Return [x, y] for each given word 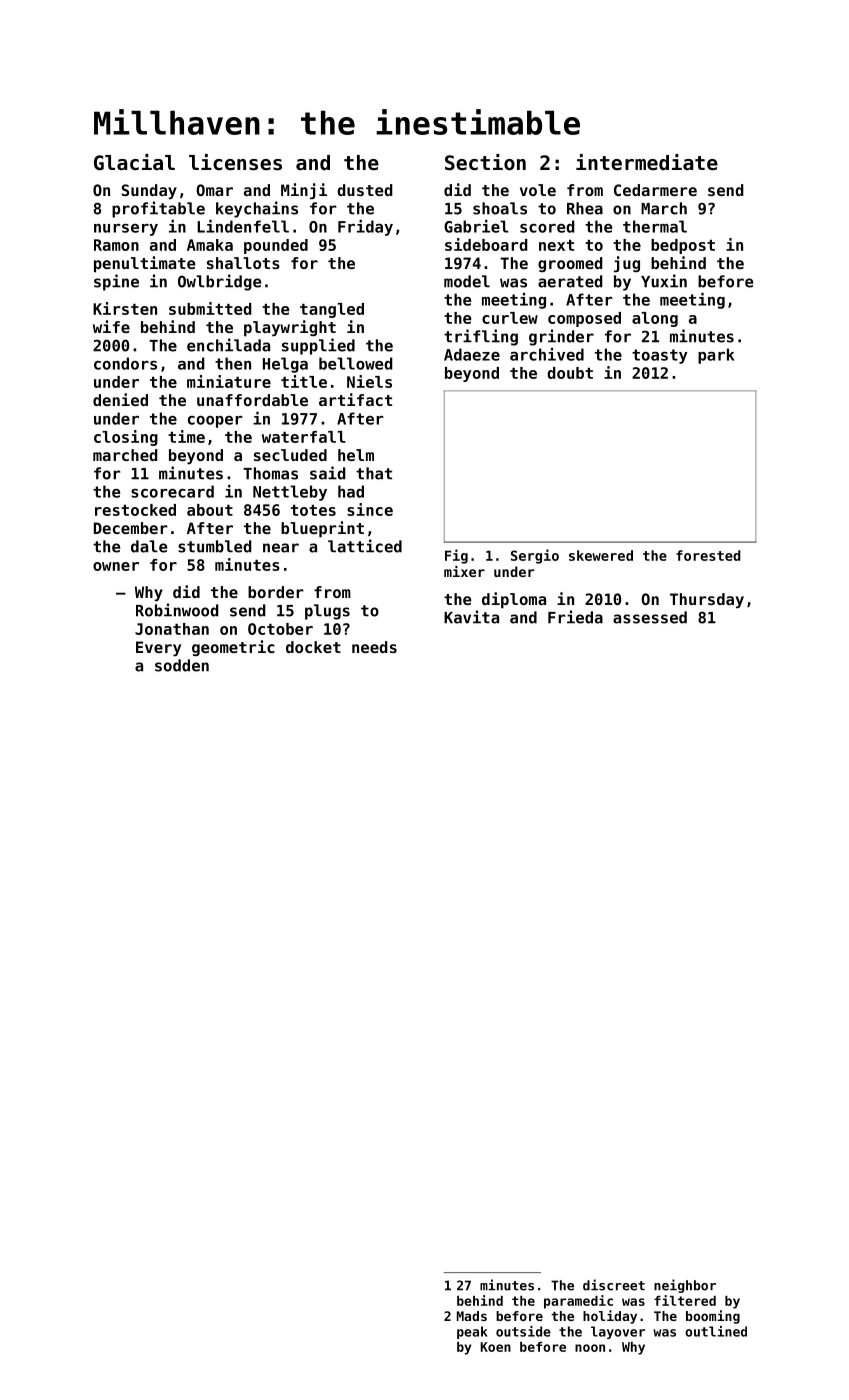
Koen [495, 1347]
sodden [182, 665]
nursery [126, 230]
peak [472, 1332]
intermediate [647, 162]
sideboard [486, 244]
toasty [660, 356]
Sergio [535, 556]
